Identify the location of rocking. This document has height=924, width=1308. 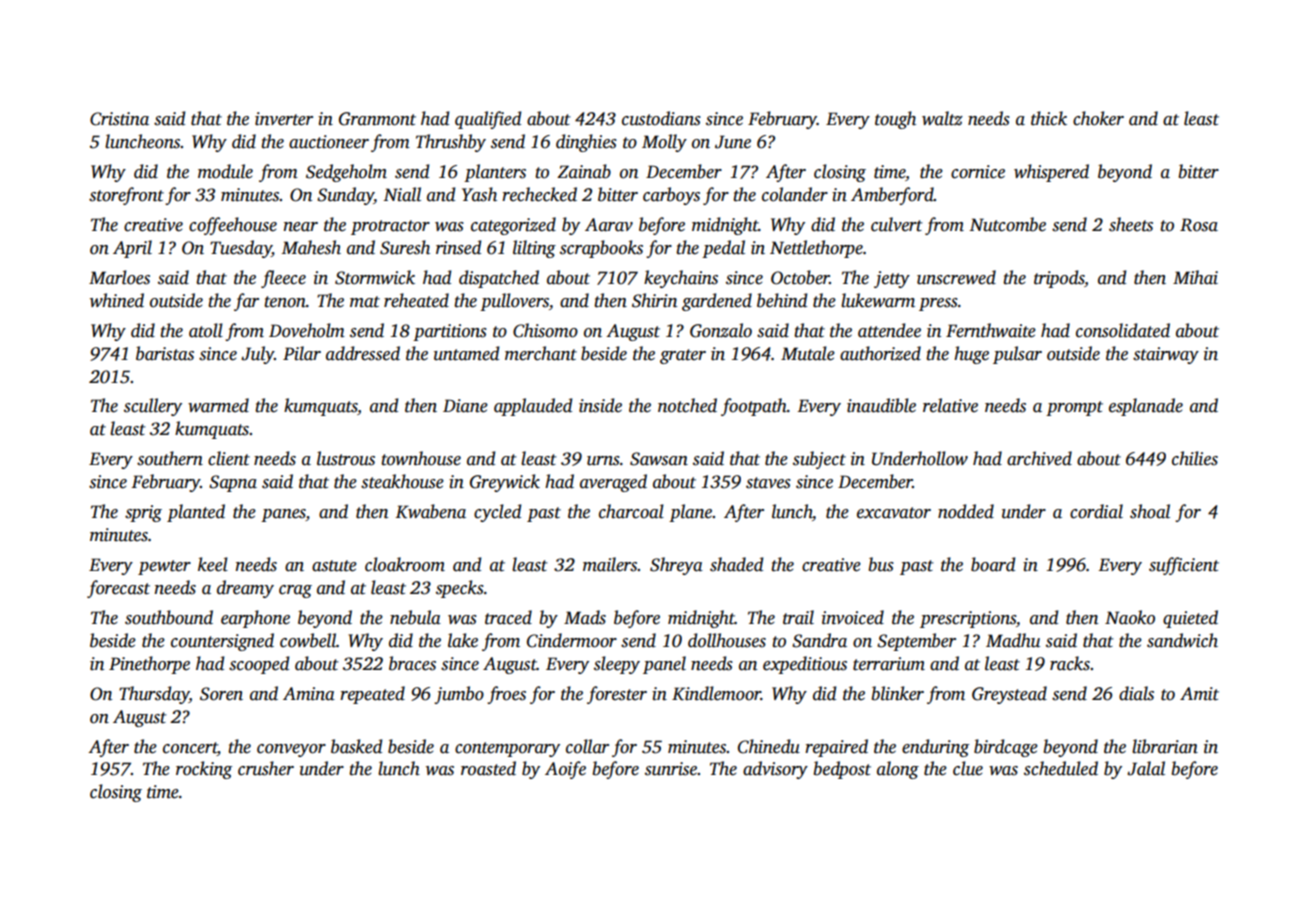
(204, 770).
